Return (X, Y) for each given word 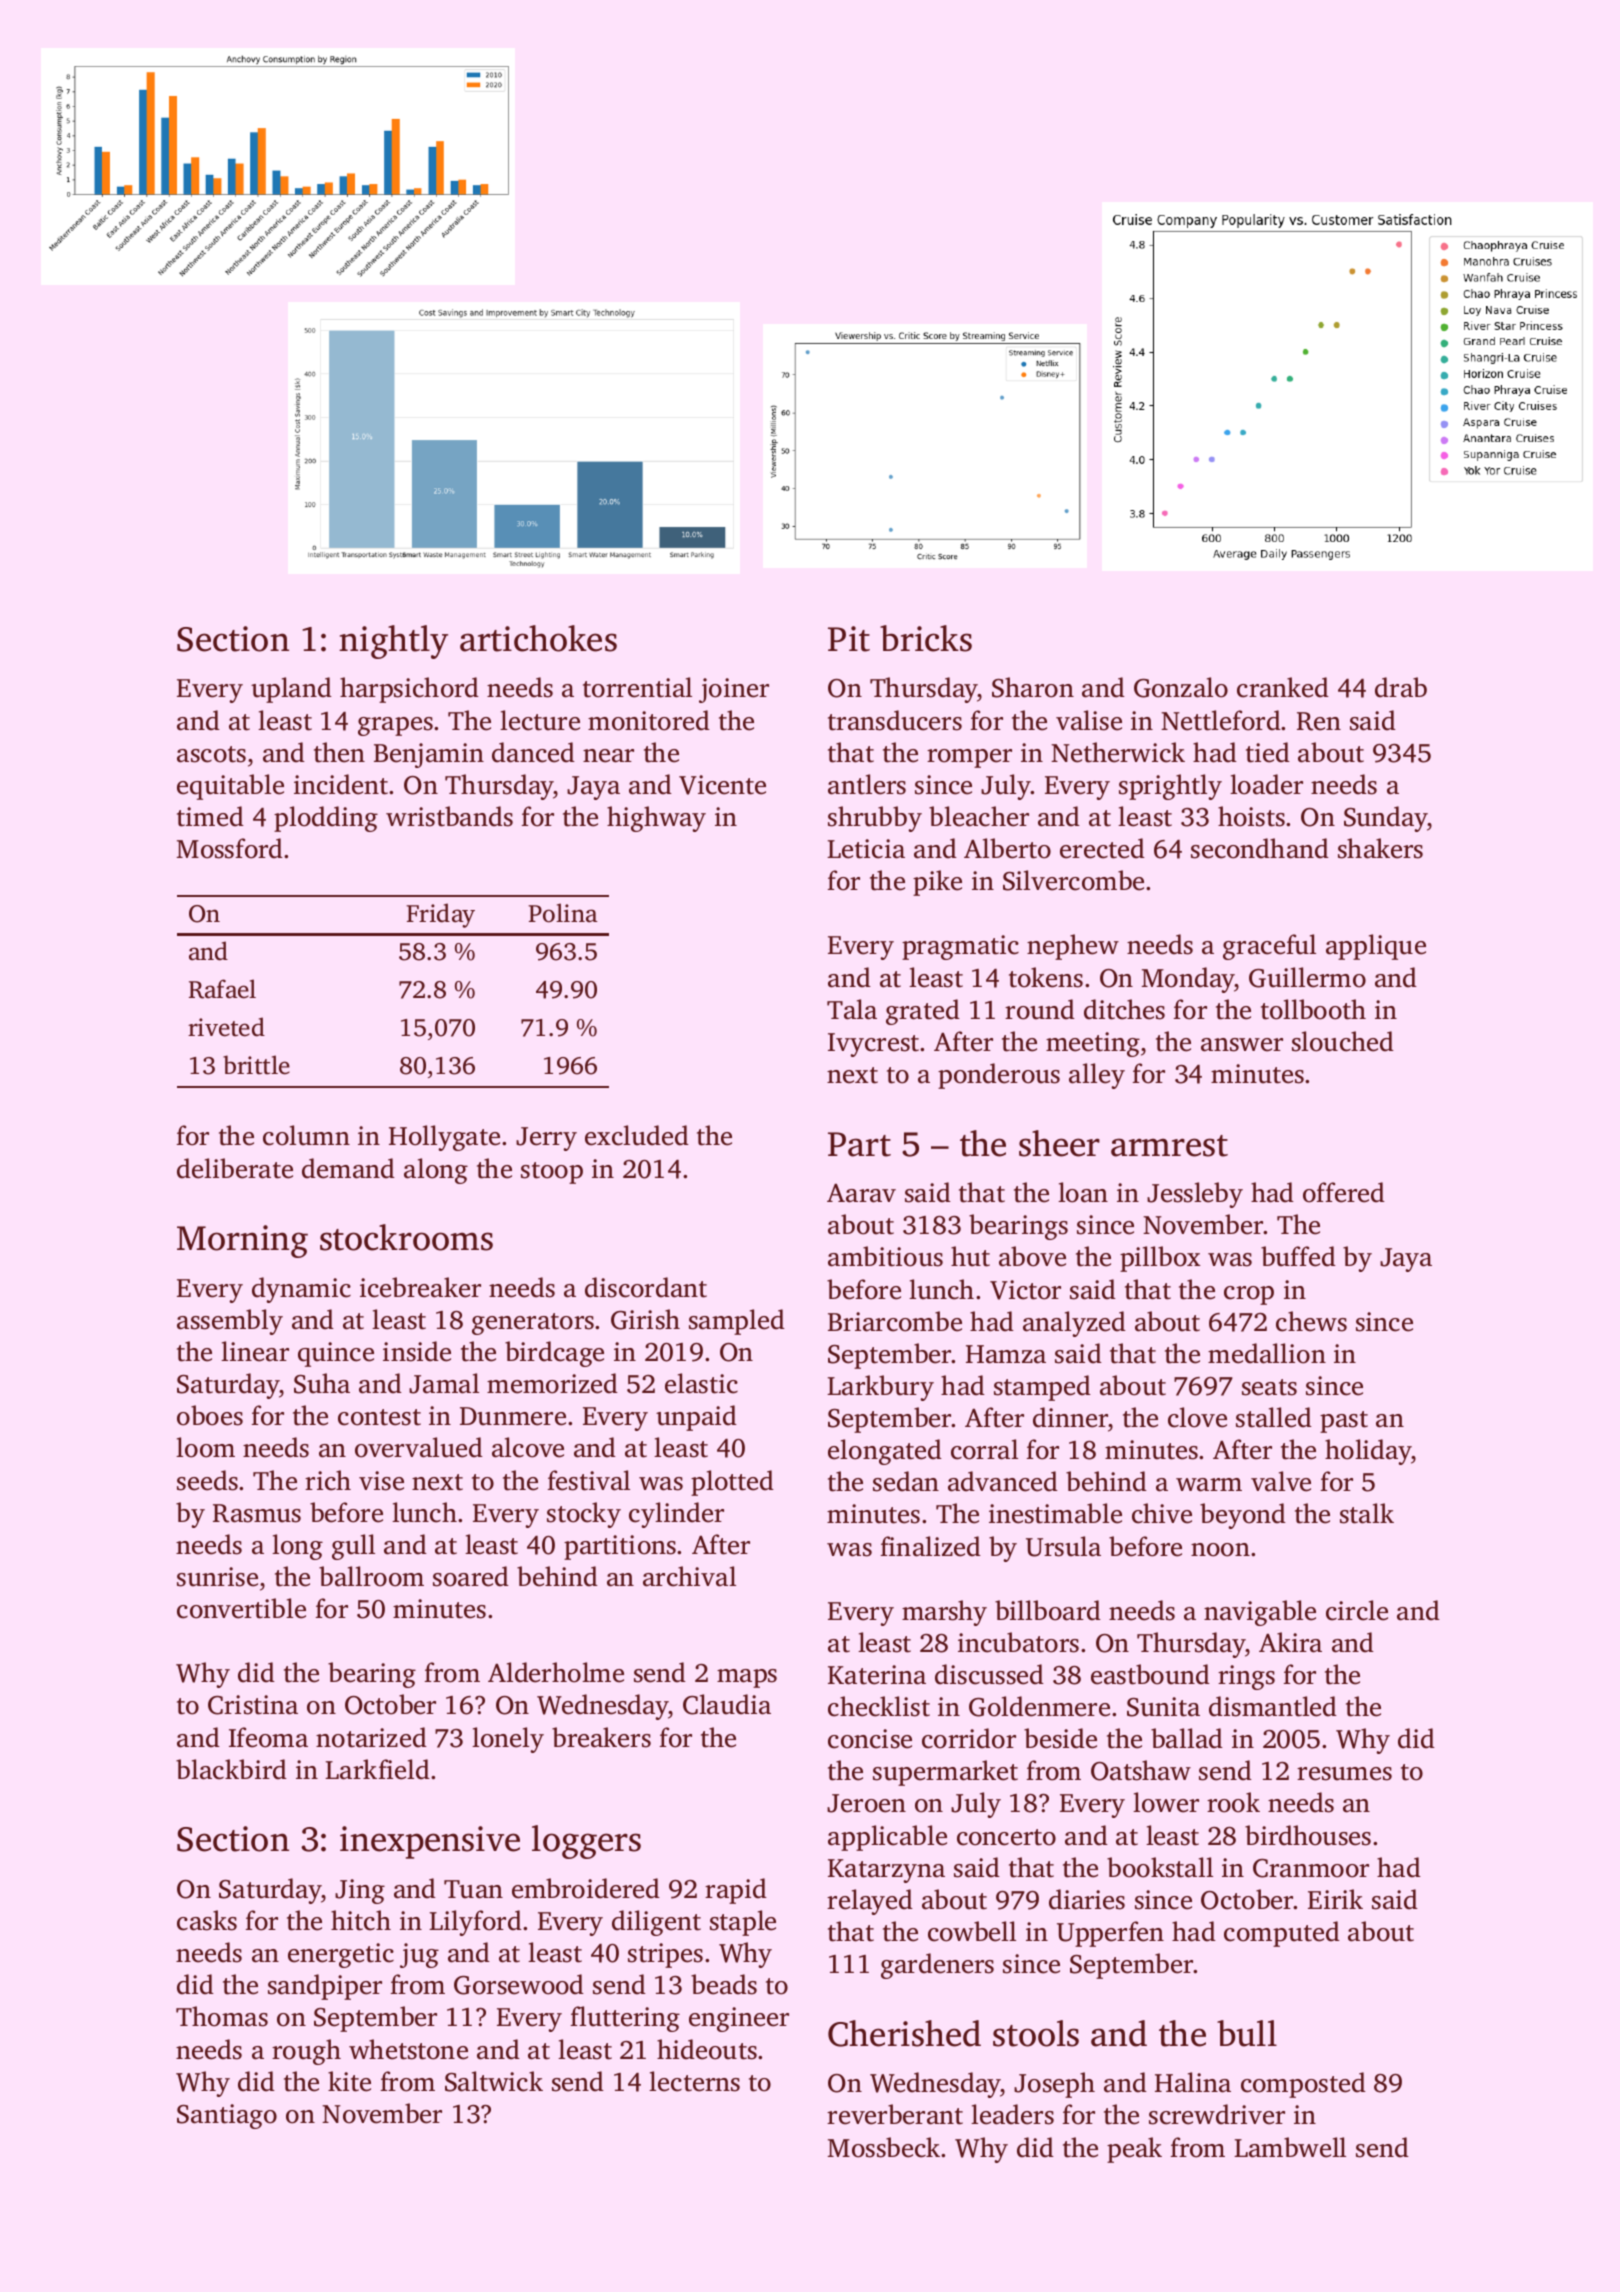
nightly (393, 642)
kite (349, 2081)
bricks (926, 638)
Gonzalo (1181, 687)
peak (1134, 2150)
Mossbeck (884, 2147)
